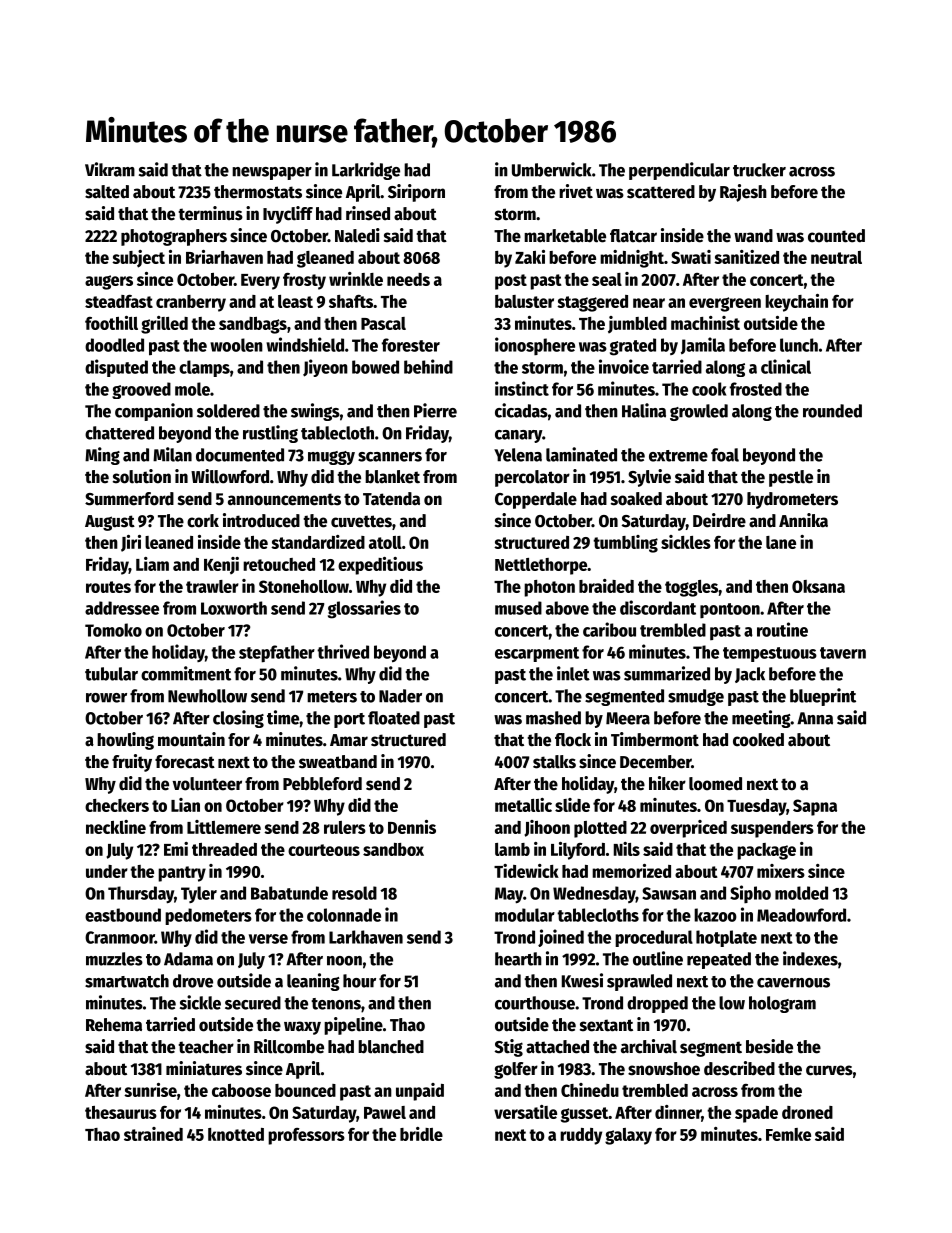 This page has height=1233, width=952. I want to click on Nils, so click(627, 849).
